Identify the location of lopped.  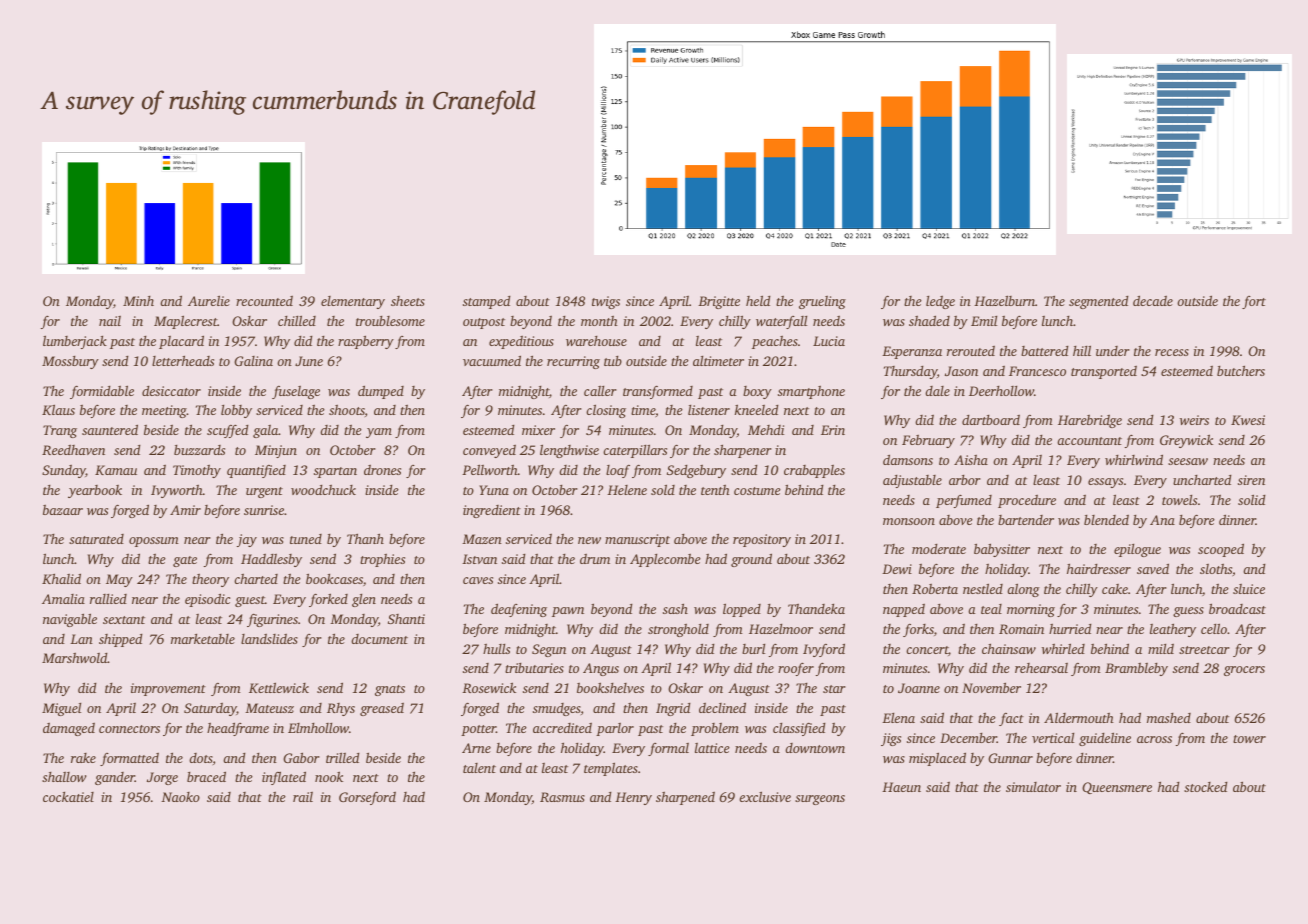
(742, 610).
